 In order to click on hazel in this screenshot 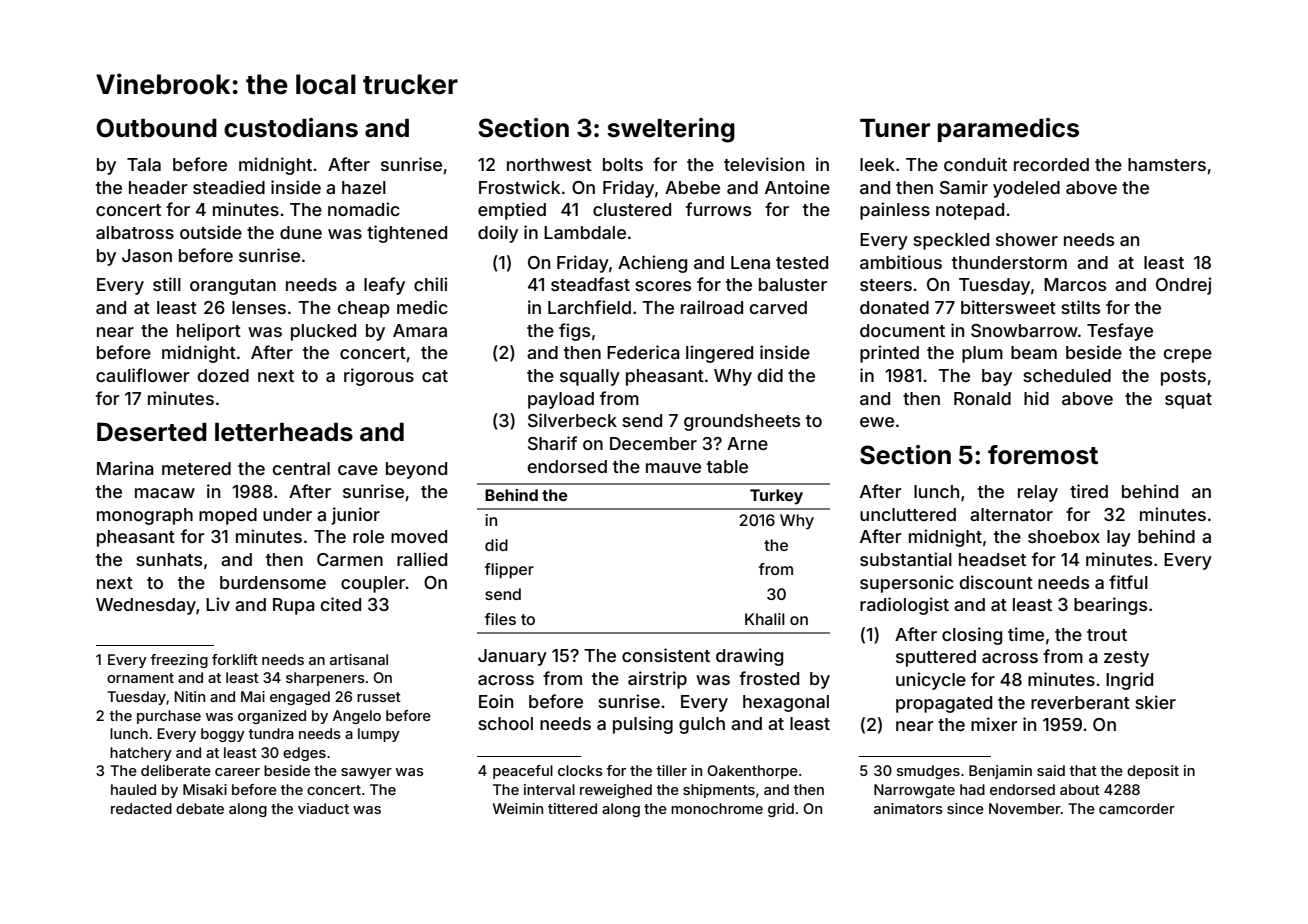, I will do `click(364, 187)`.
